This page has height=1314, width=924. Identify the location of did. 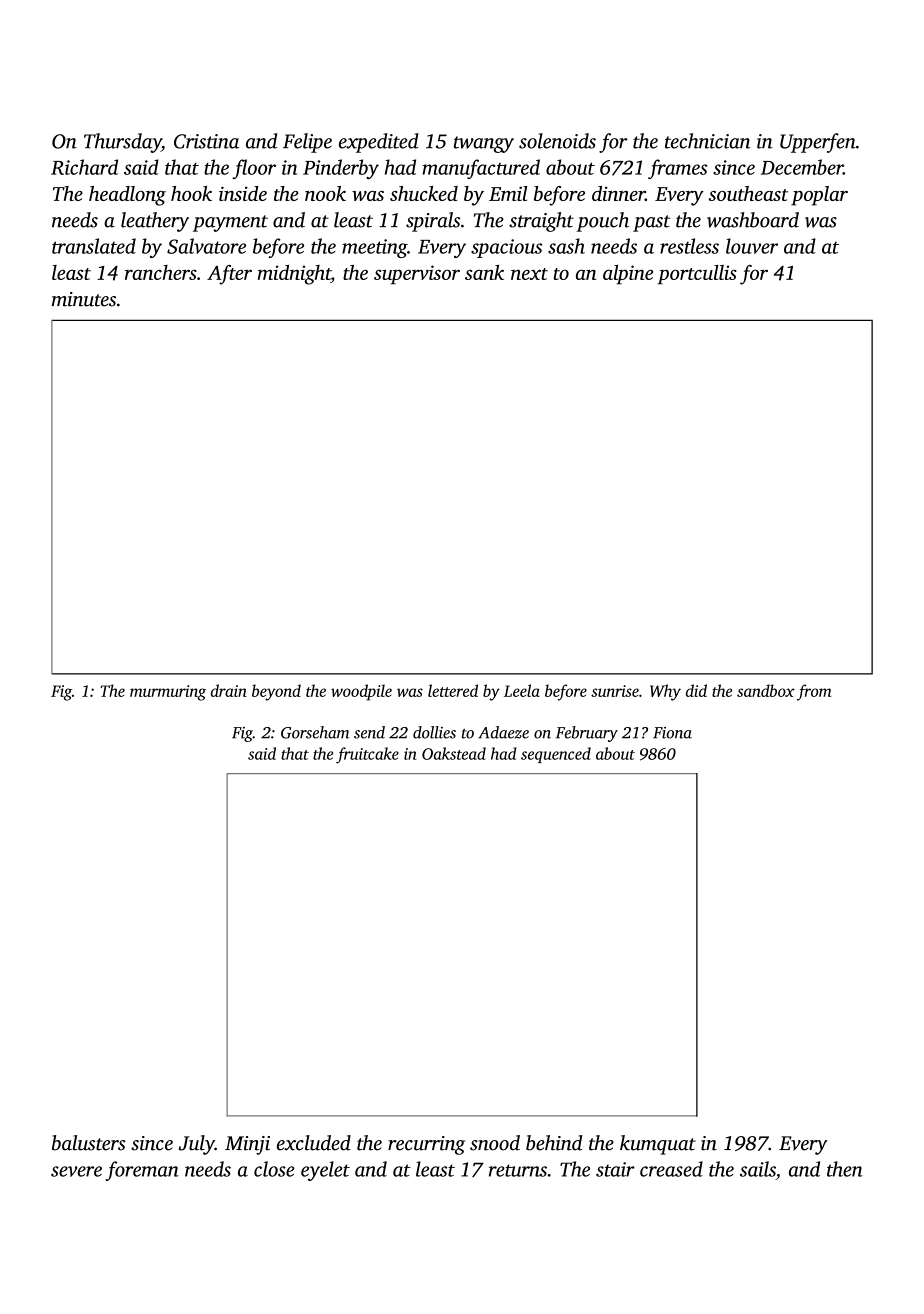
(696, 690).
